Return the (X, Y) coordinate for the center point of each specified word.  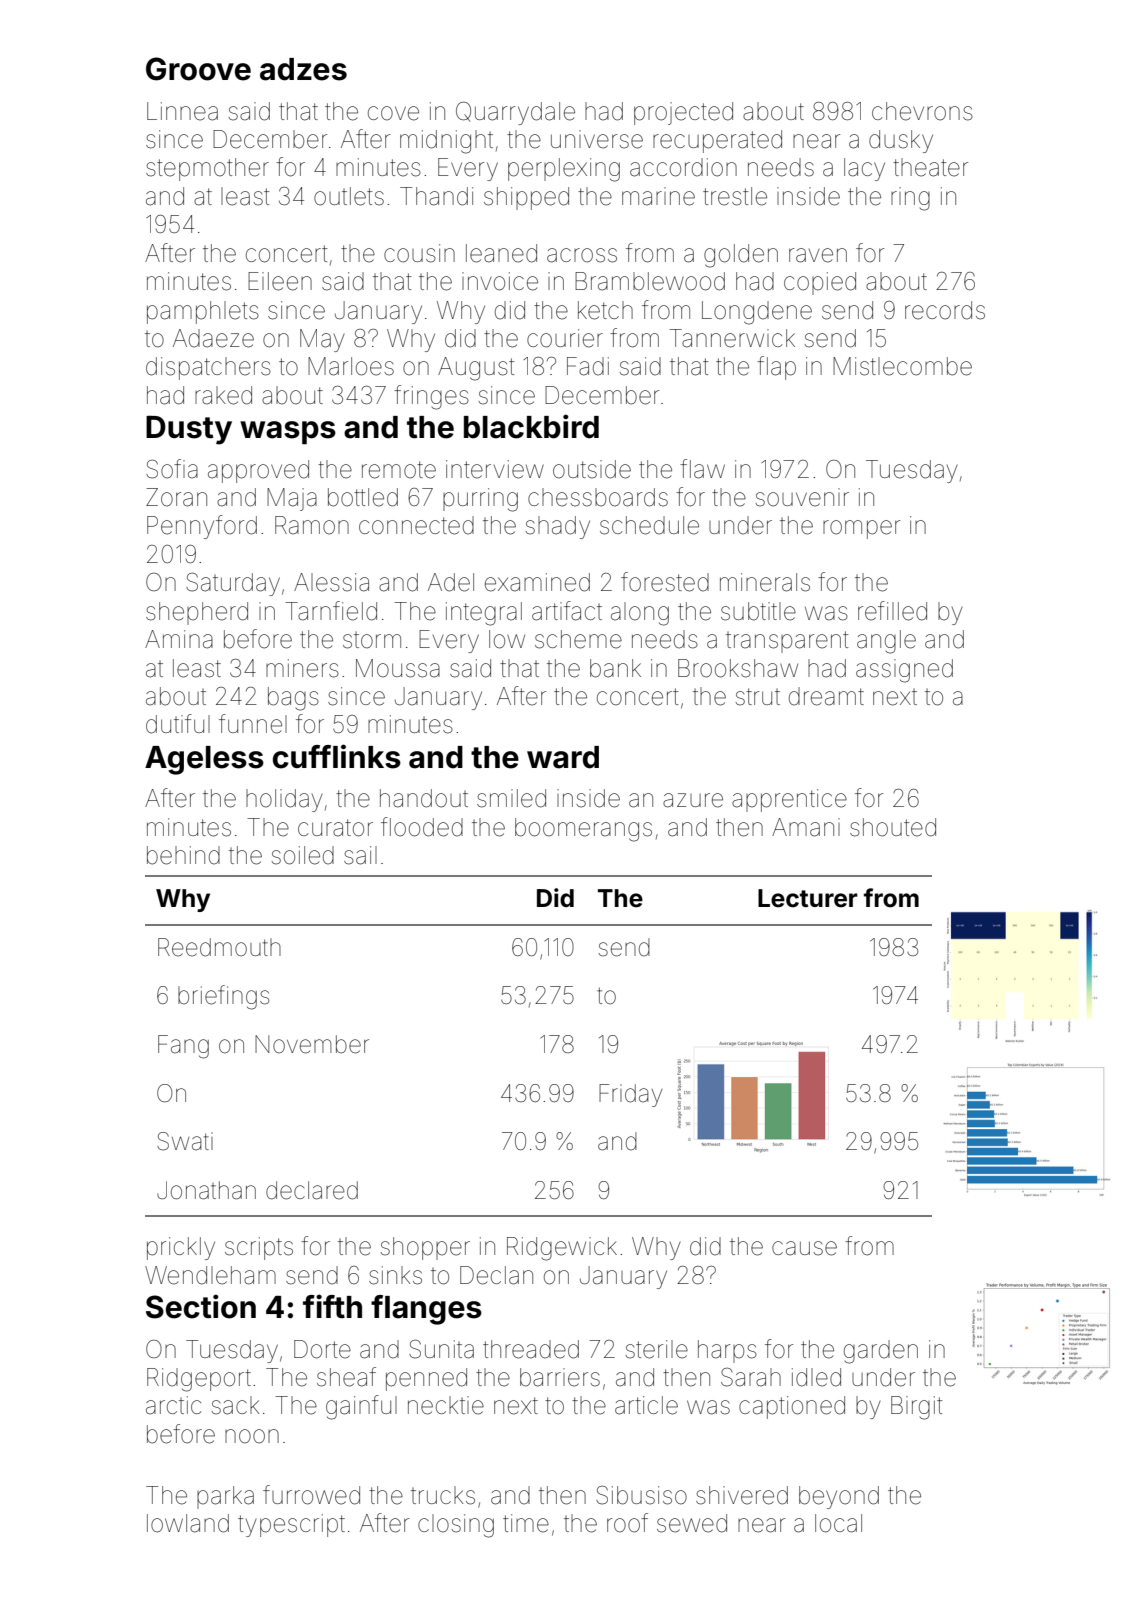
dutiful (178, 724)
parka (225, 1497)
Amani (806, 827)
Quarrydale (515, 113)
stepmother (207, 169)
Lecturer (808, 898)
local (838, 1523)
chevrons (922, 111)
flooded (422, 827)
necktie (446, 1405)
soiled (303, 855)
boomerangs (583, 830)
